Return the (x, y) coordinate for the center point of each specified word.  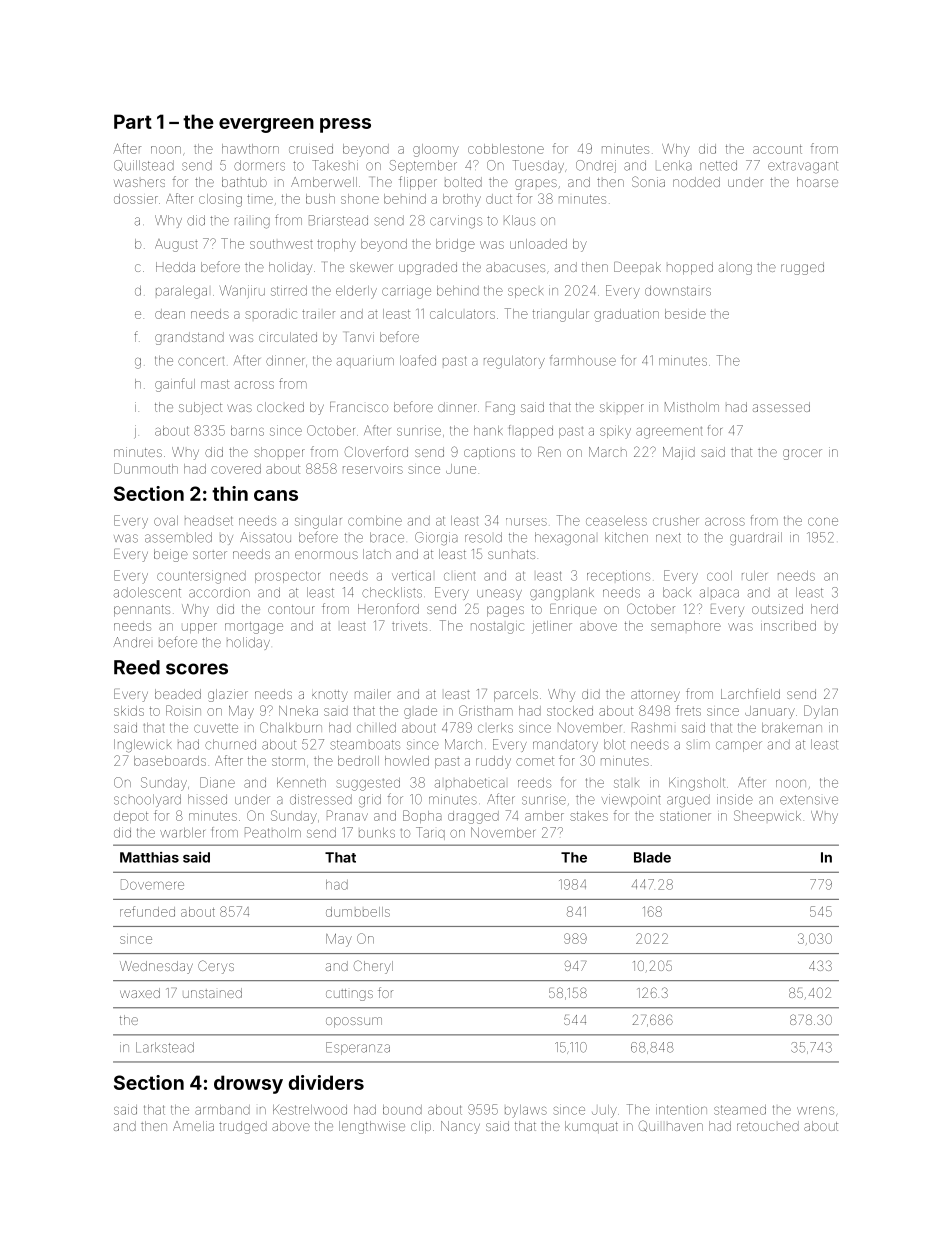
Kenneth (301, 783)
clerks (495, 728)
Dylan (821, 712)
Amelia (193, 1126)
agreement (669, 433)
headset (209, 521)
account (777, 149)
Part (133, 121)
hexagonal (565, 539)
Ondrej (596, 166)
